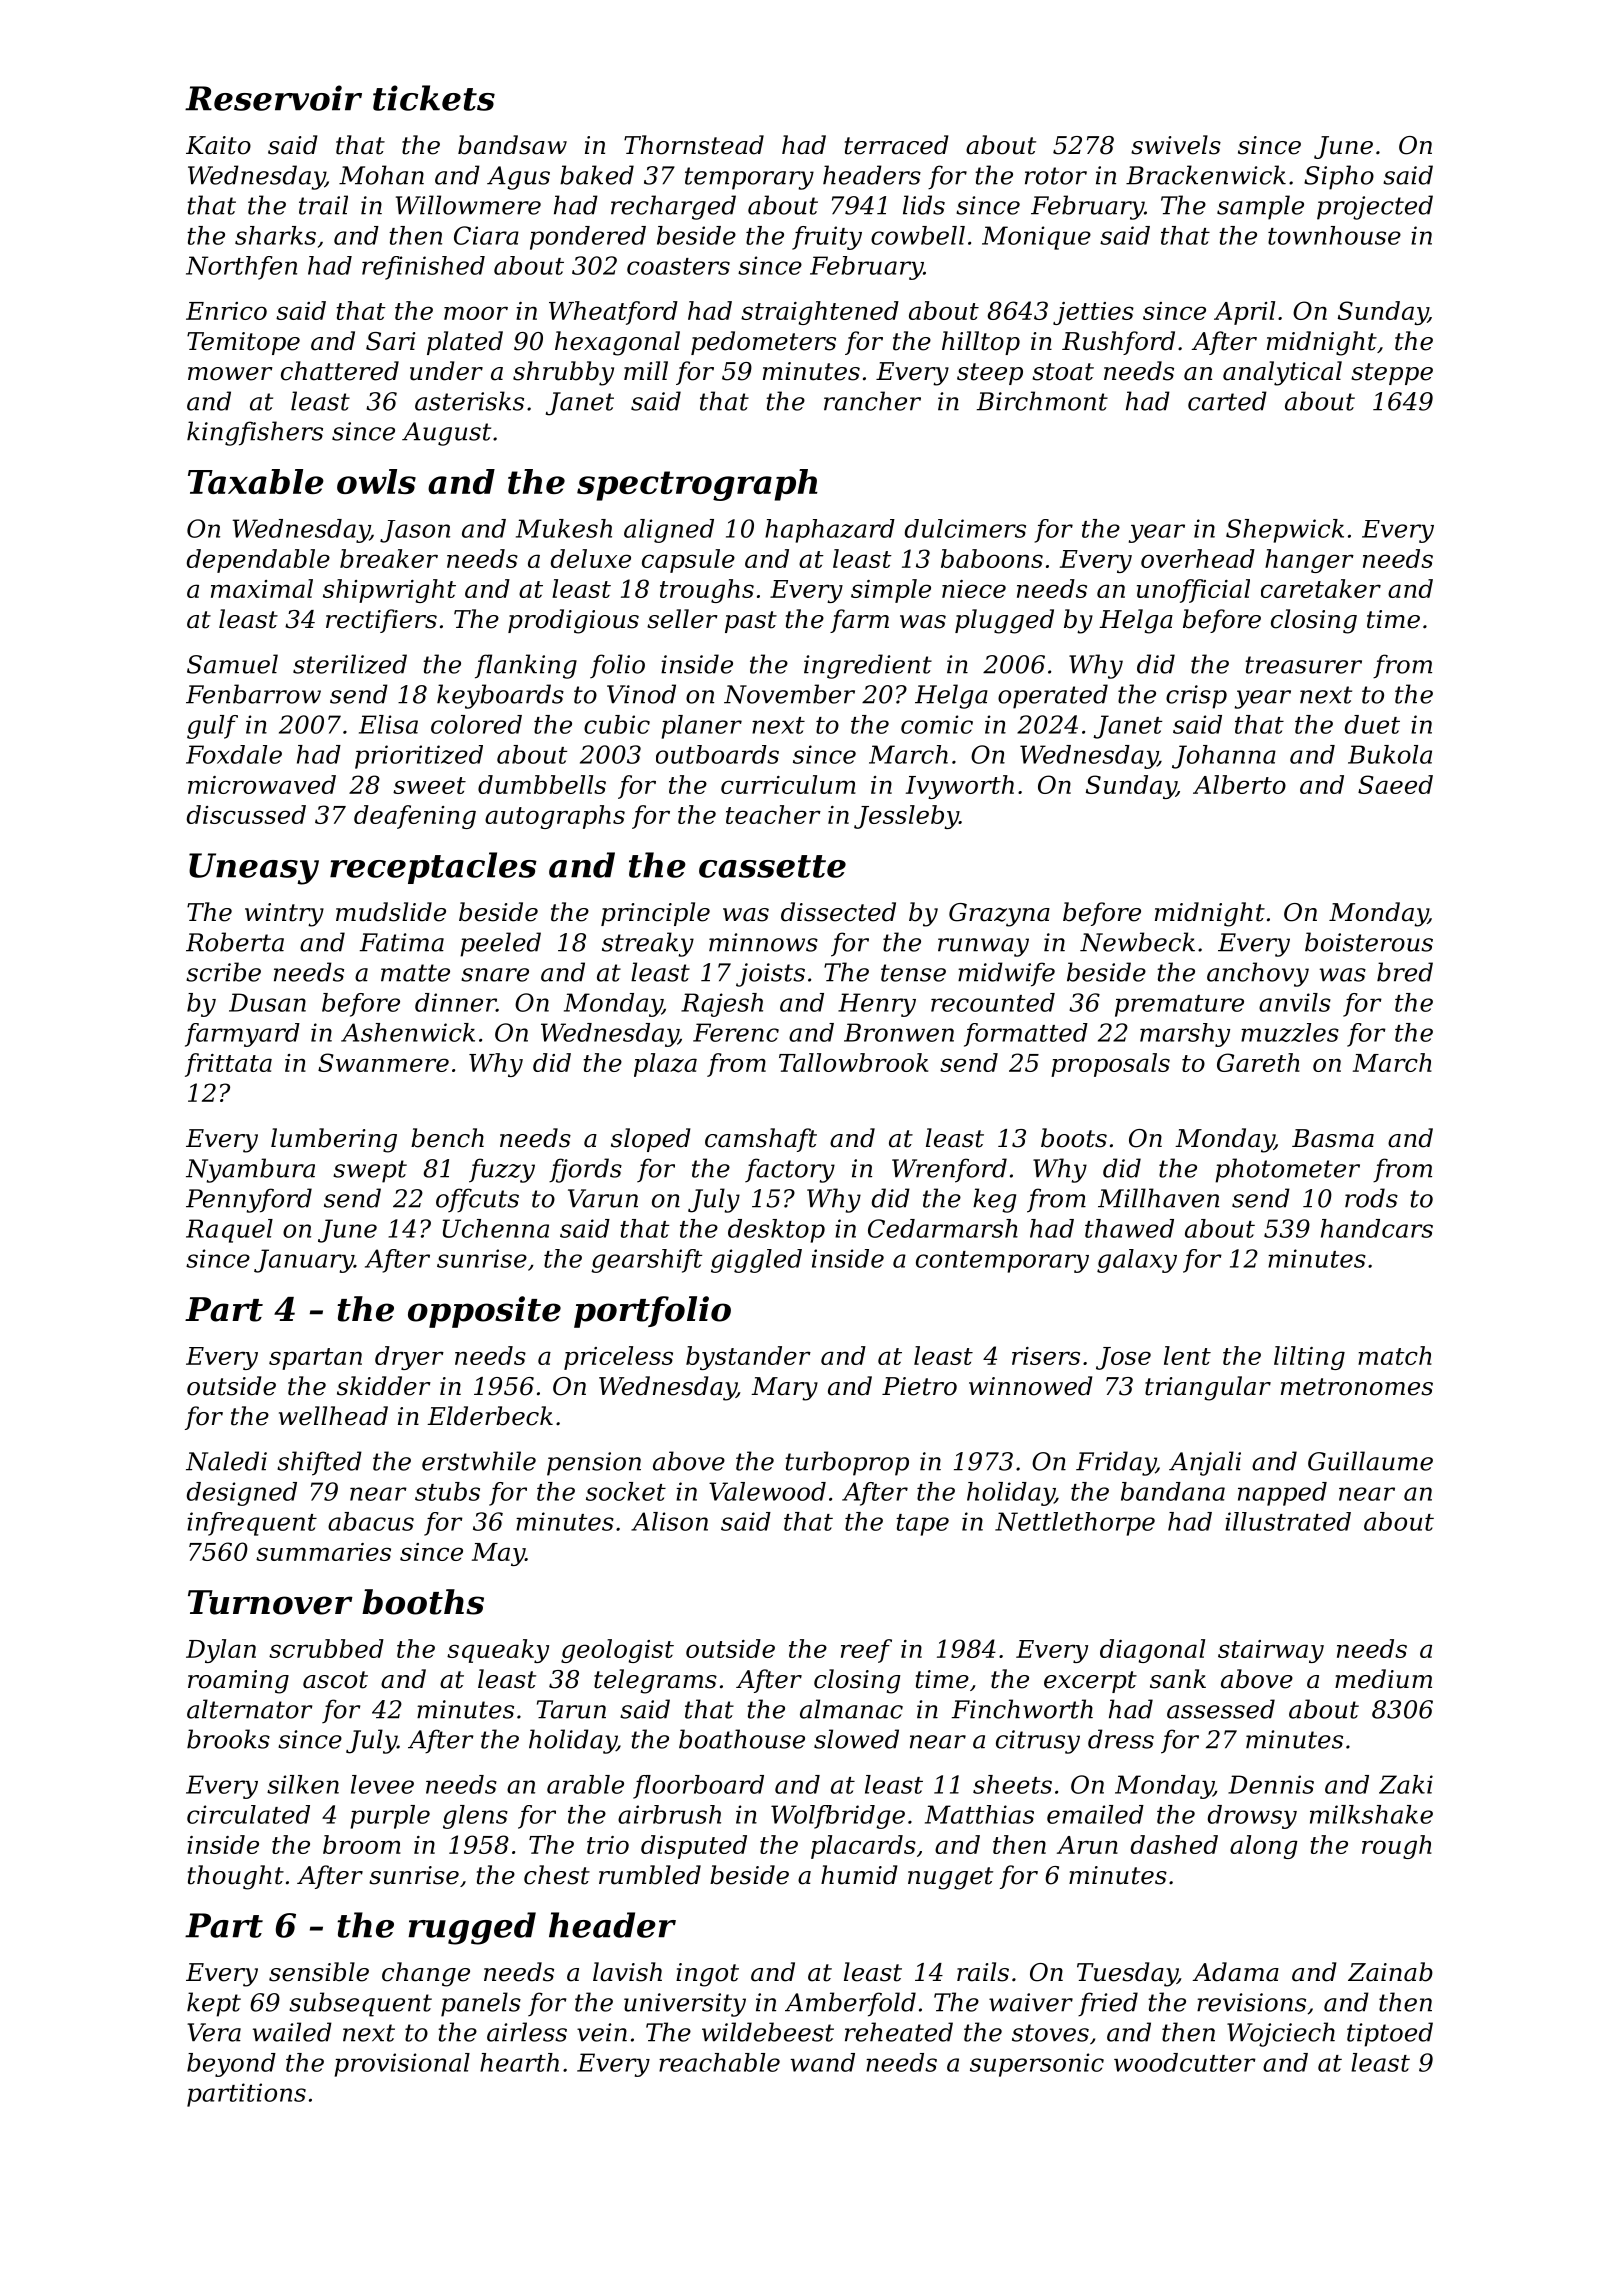  What do you see at coordinates (866, 1651) in the screenshot?
I see `reef` at bounding box center [866, 1651].
